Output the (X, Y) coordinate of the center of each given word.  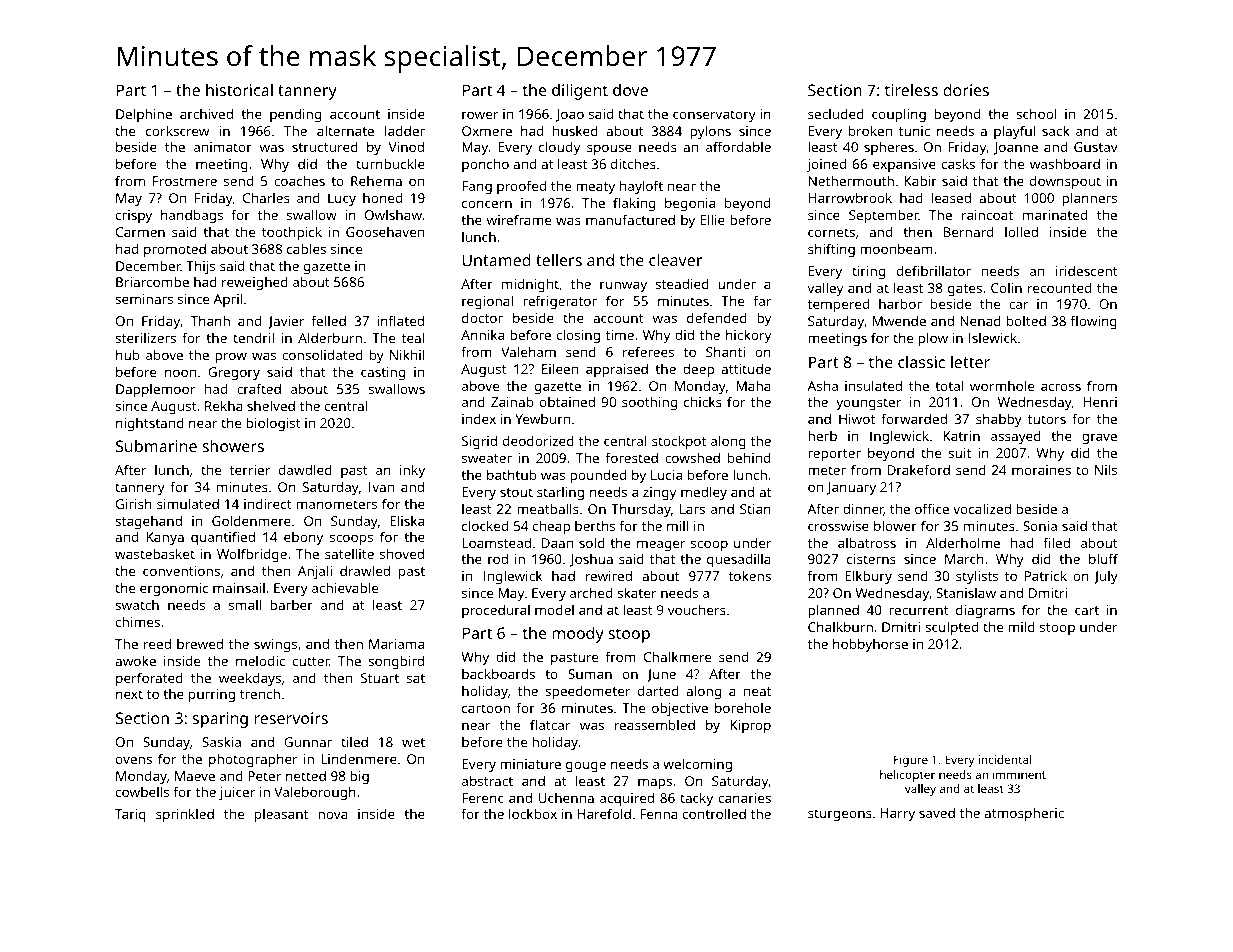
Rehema (376, 181)
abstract (487, 780)
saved (937, 813)
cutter (311, 661)
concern (487, 204)
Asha (822, 385)
